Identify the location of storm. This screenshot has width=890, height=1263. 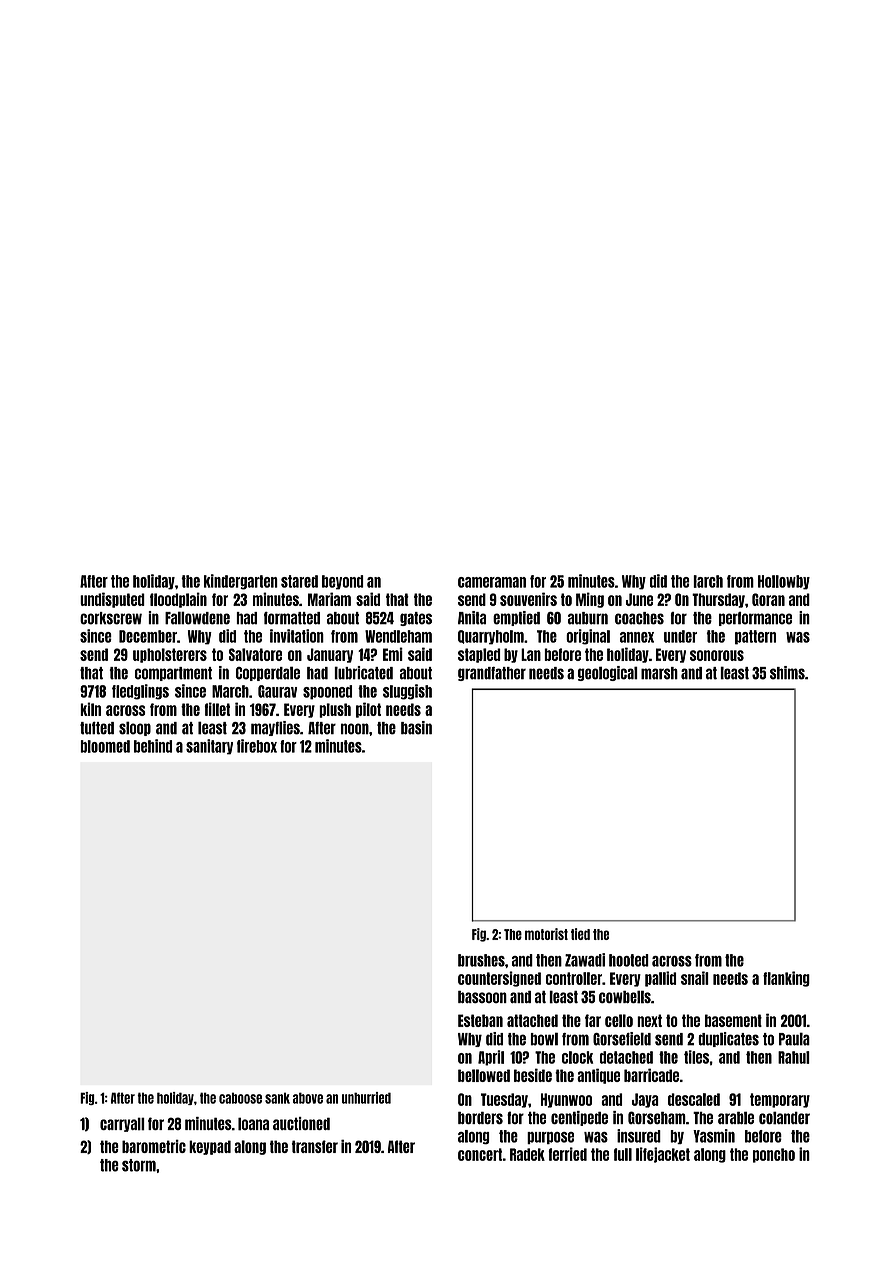
(139, 1165).
